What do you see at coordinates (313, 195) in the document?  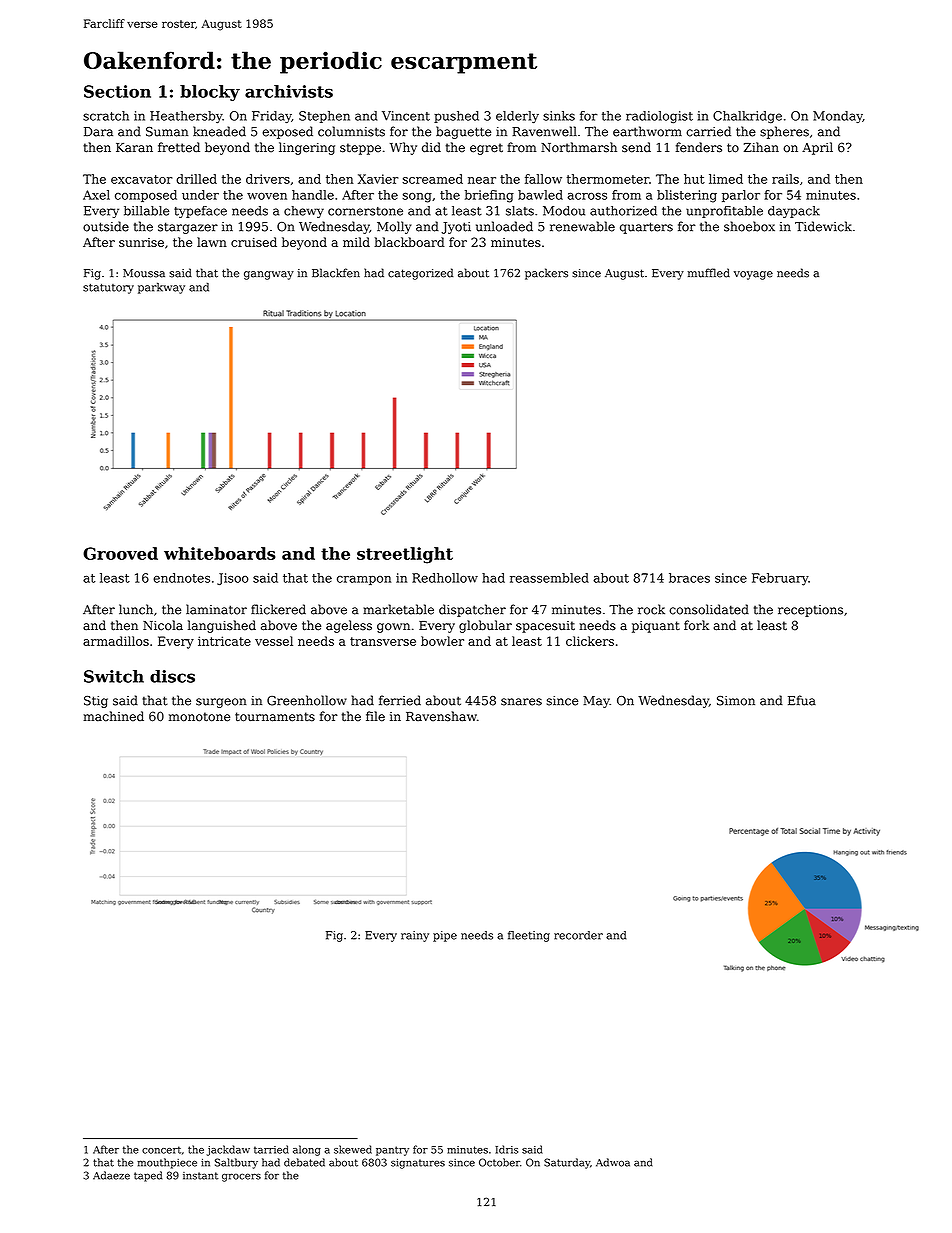 I see `handle` at bounding box center [313, 195].
